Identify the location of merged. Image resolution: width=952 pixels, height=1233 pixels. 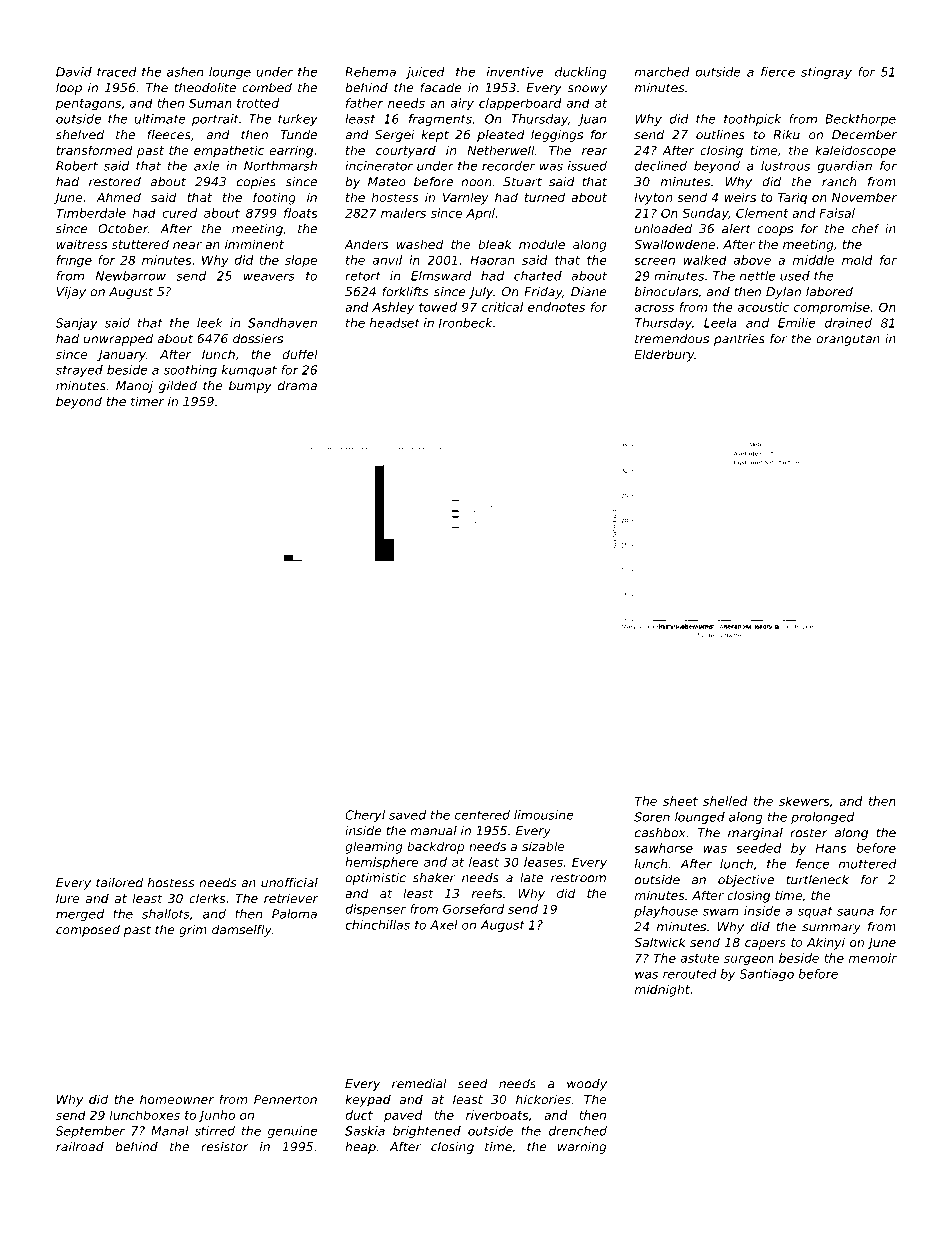
(80, 915).
